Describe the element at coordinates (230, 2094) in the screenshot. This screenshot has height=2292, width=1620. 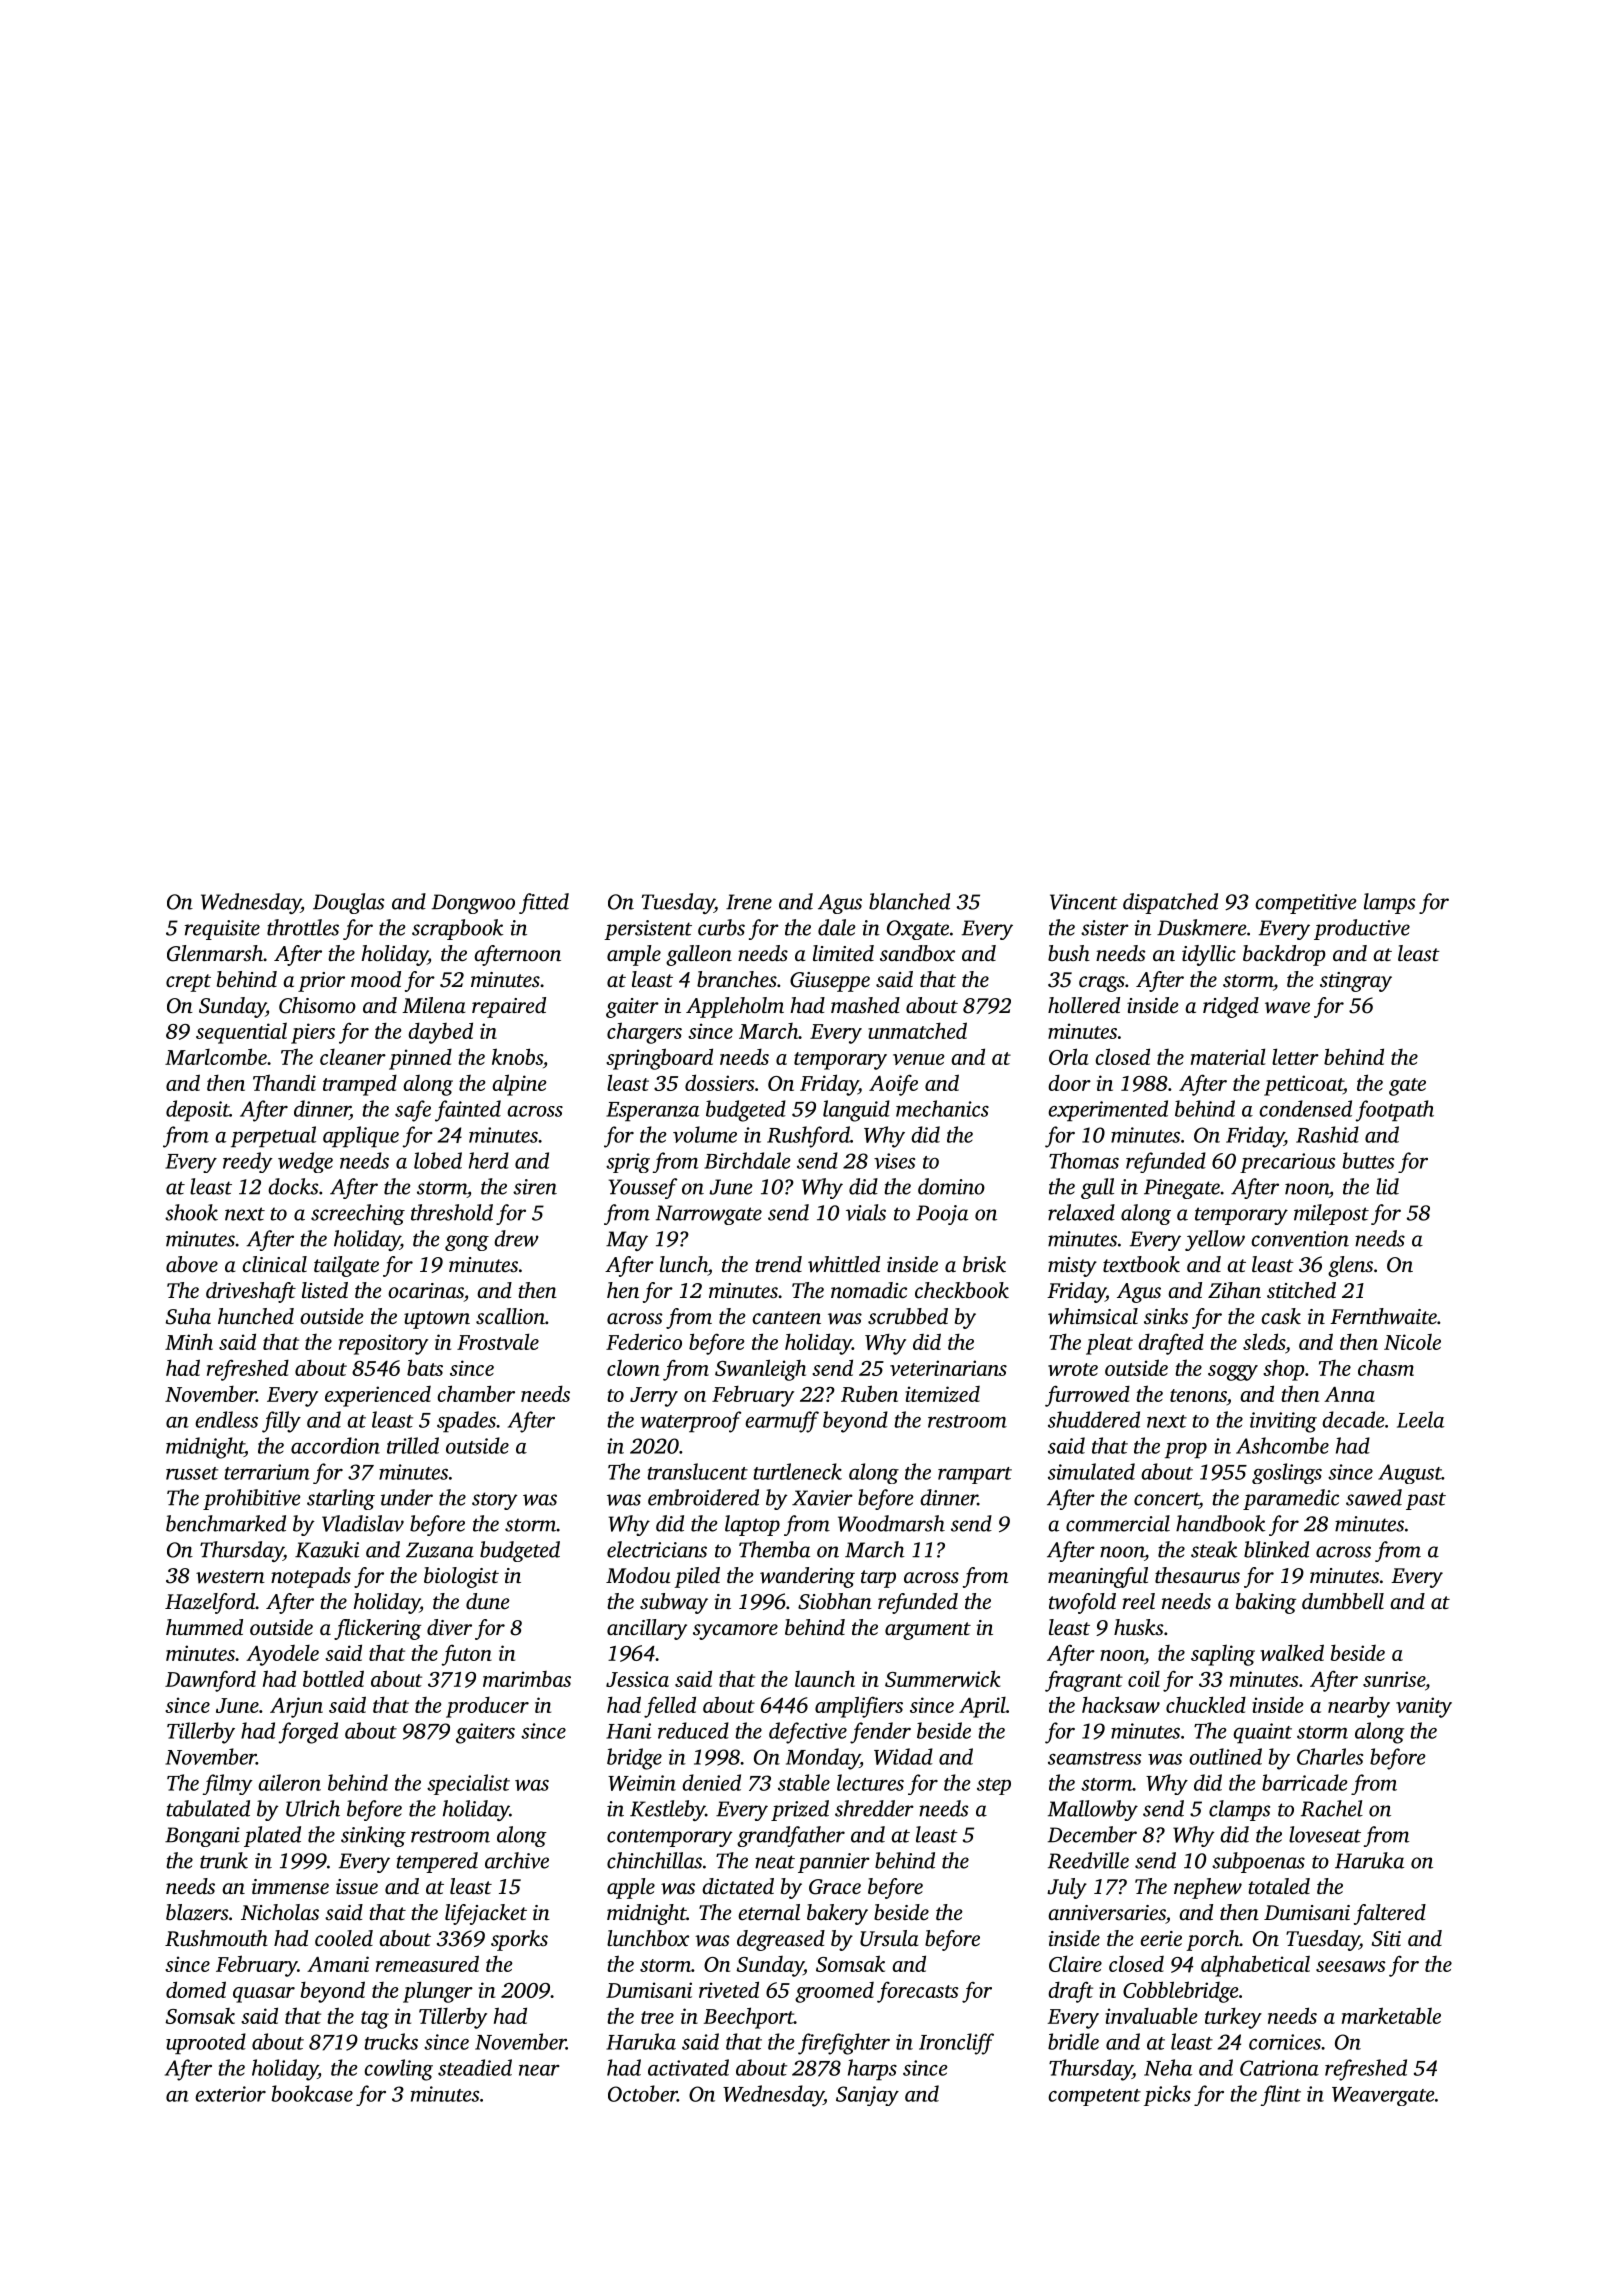
I see `exterior` at that location.
